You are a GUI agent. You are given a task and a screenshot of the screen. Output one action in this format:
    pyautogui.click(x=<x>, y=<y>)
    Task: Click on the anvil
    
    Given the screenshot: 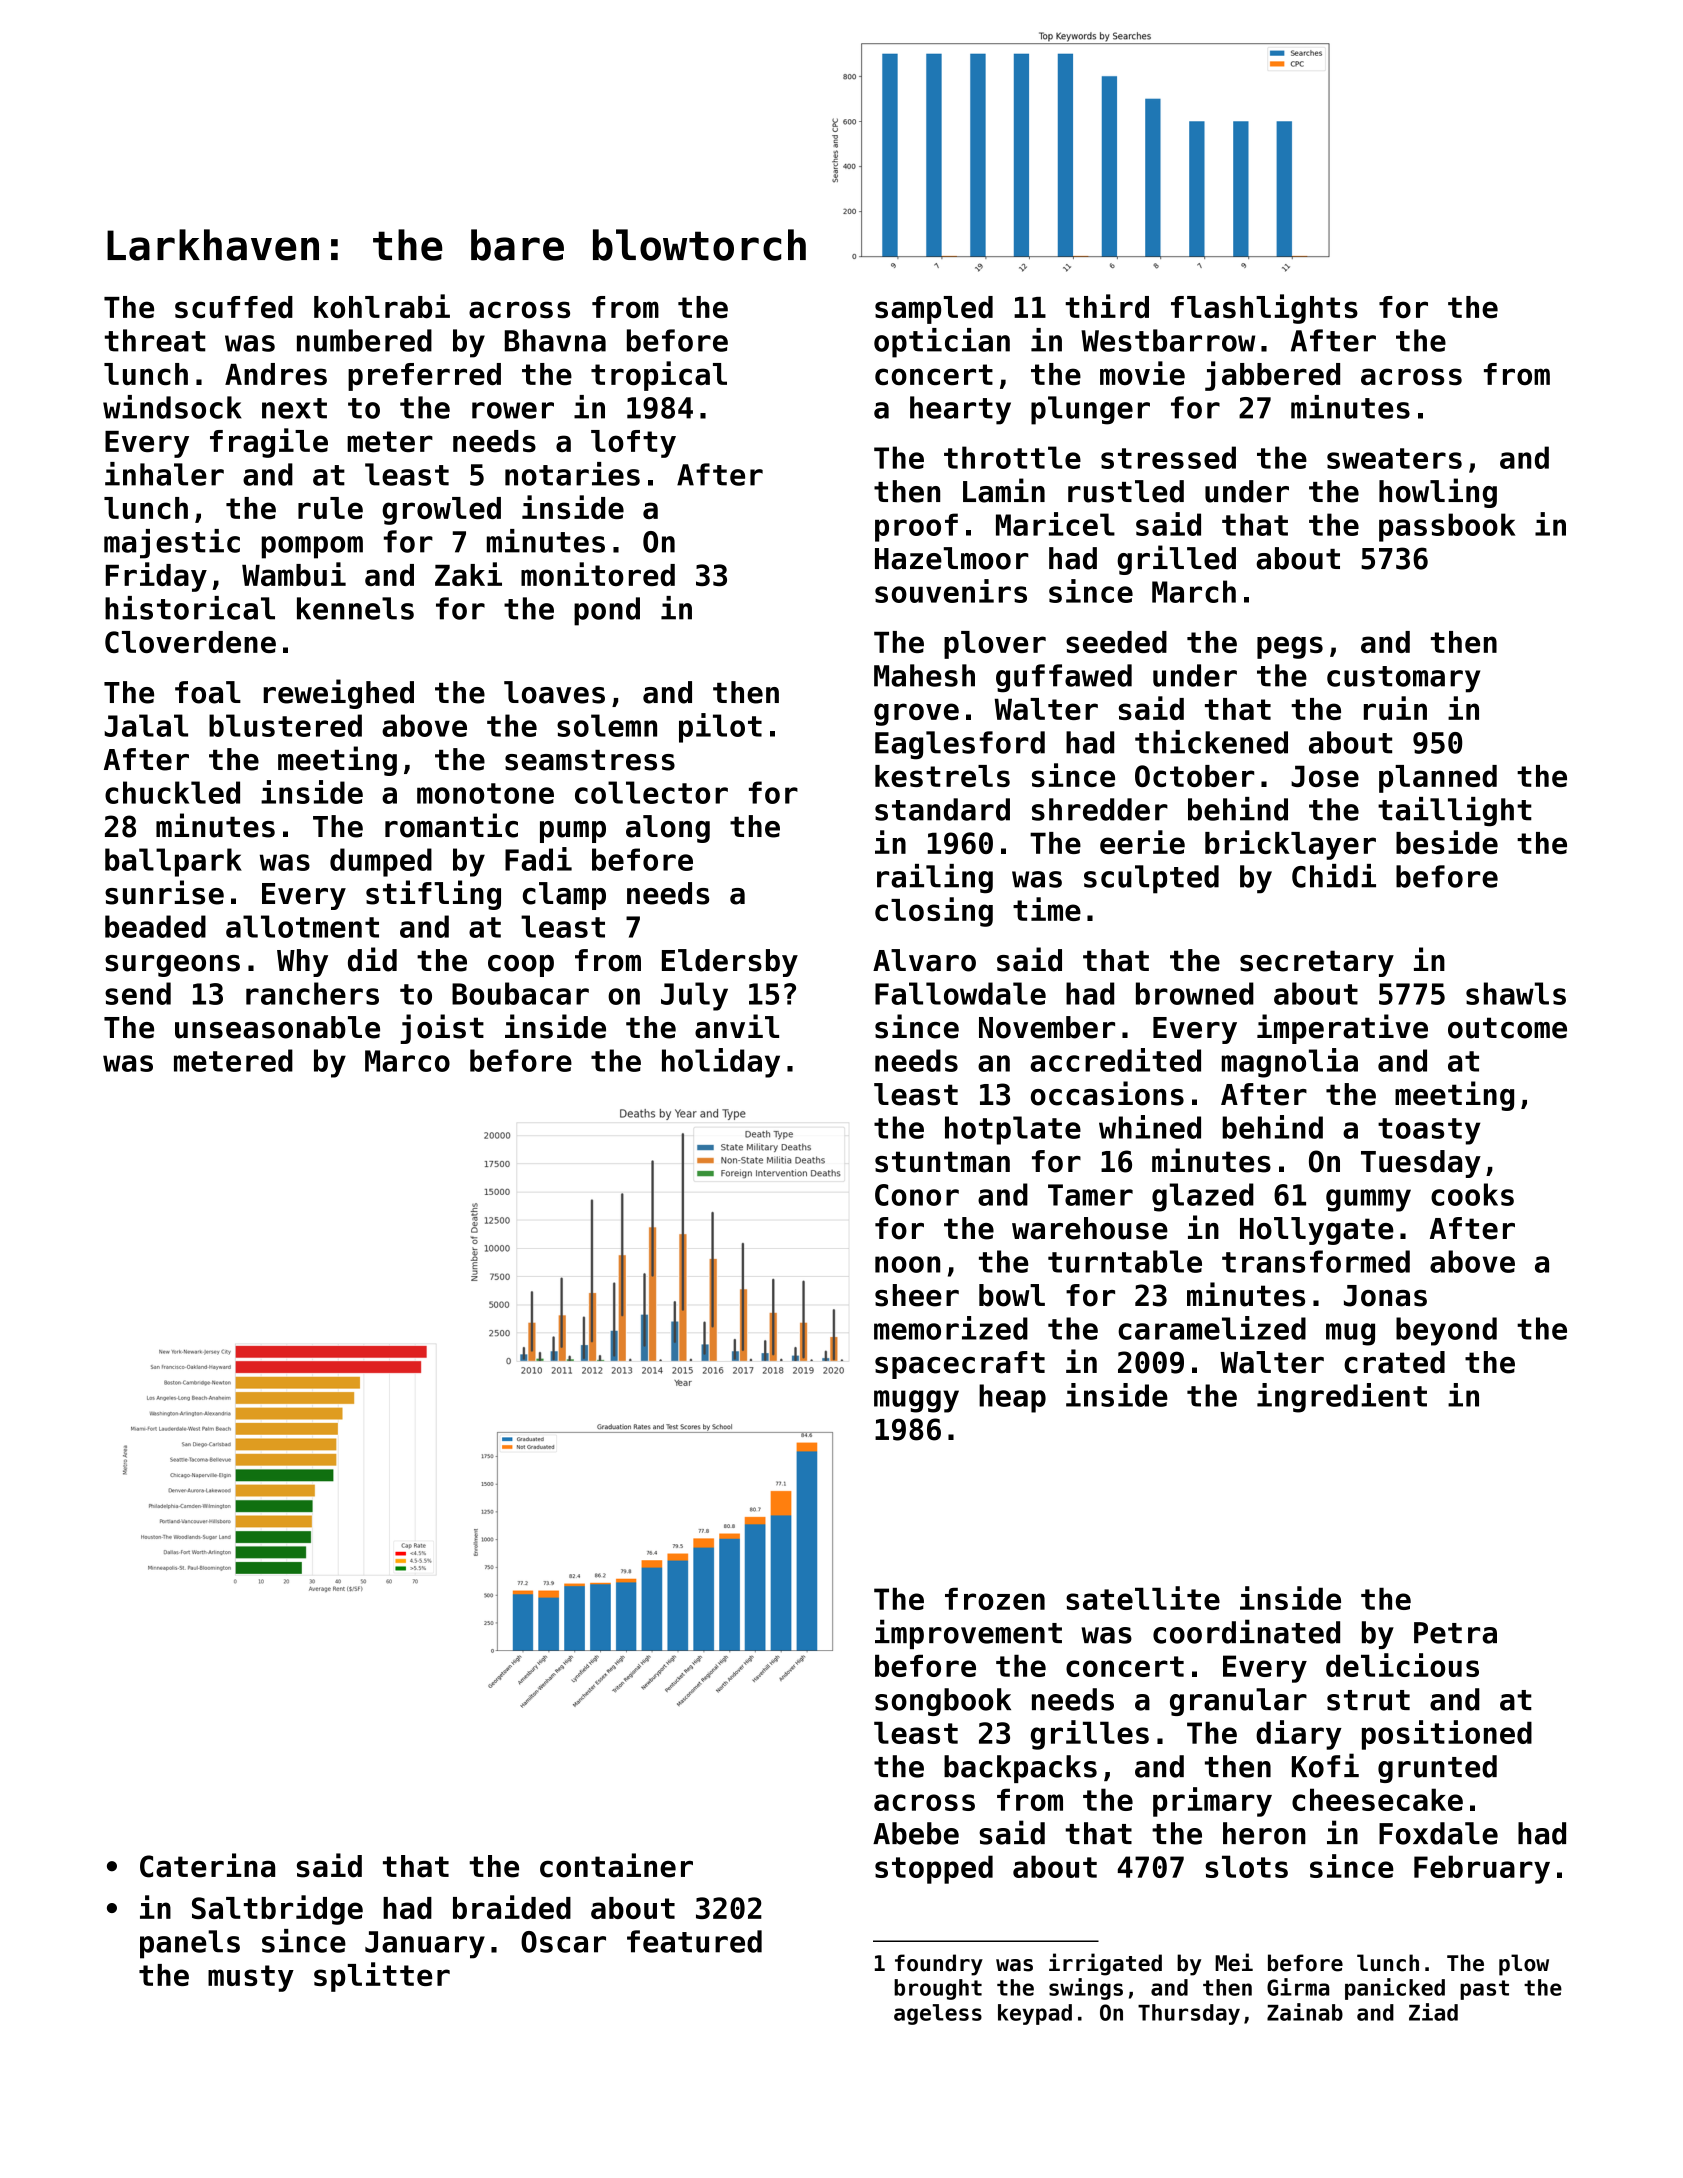 What is the action you would take?
    pyautogui.click(x=737, y=1026)
